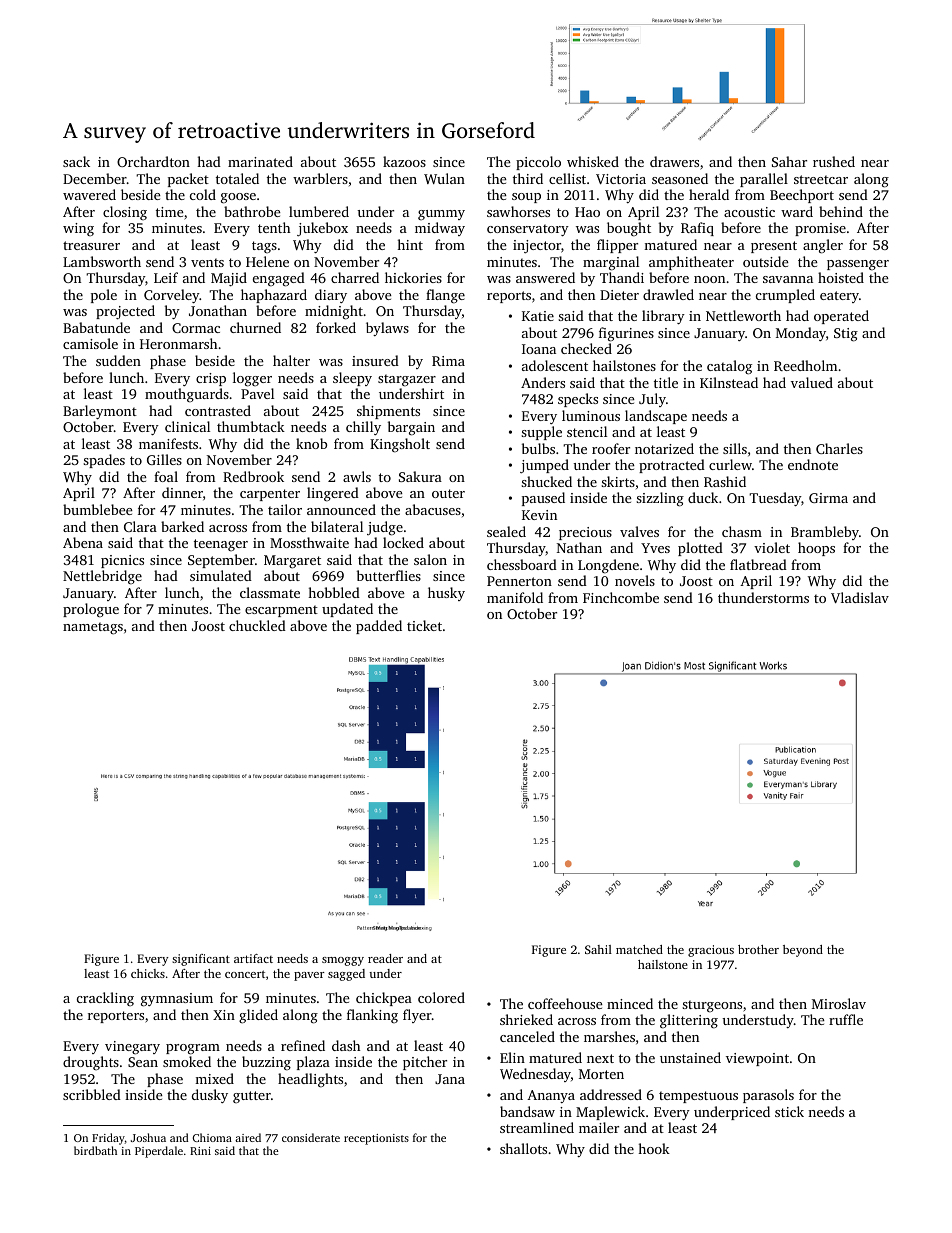  I want to click on engaged, so click(279, 279).
